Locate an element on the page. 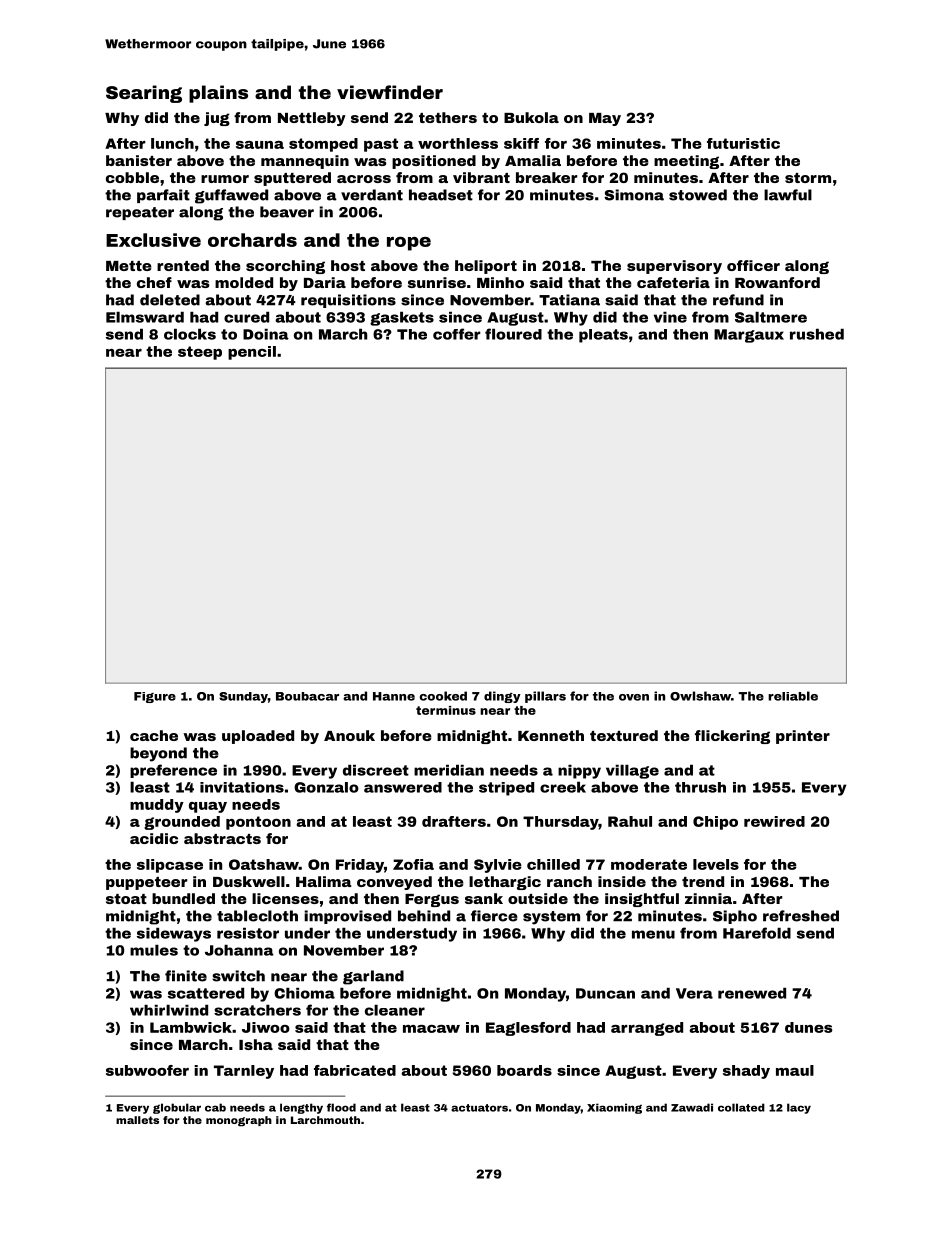  pencil is located at coordinates (252, 353).
